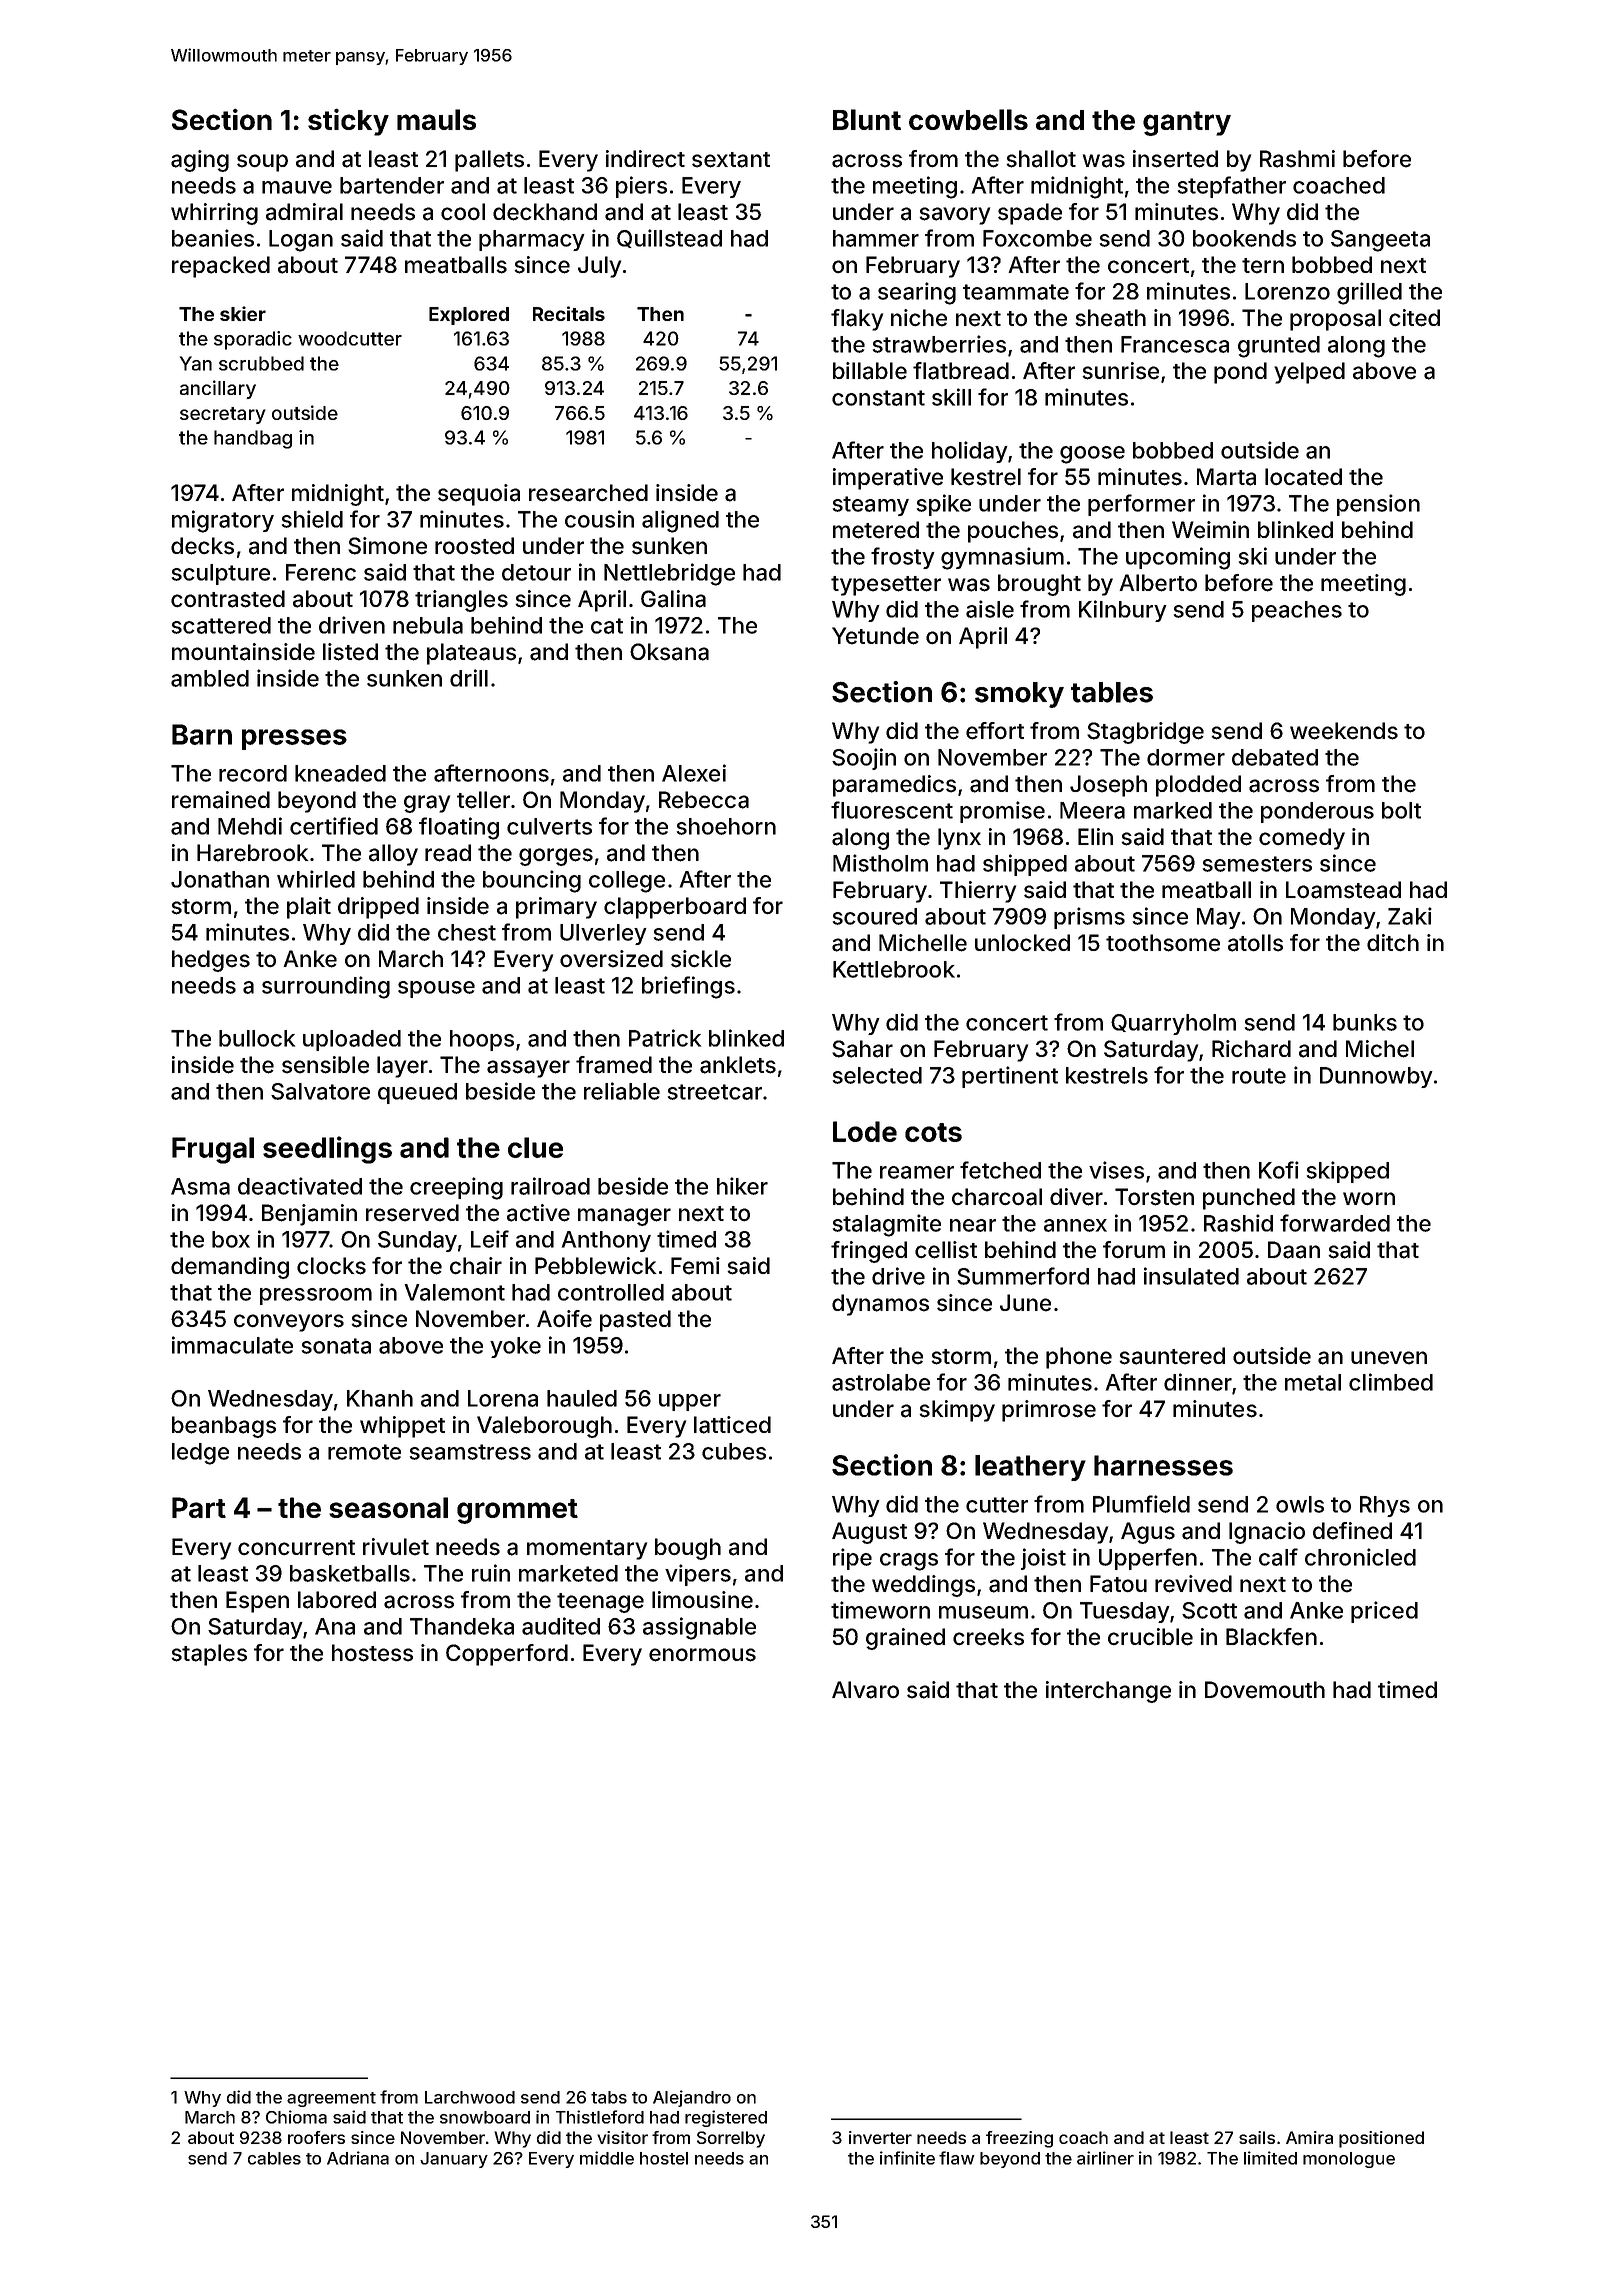 Image resolution: width=1620 pixels, height=2292 pixels. What do you see at coordinates (675, 908) in the image?
I see `clapperboard` at bounding box center [675, 908].
